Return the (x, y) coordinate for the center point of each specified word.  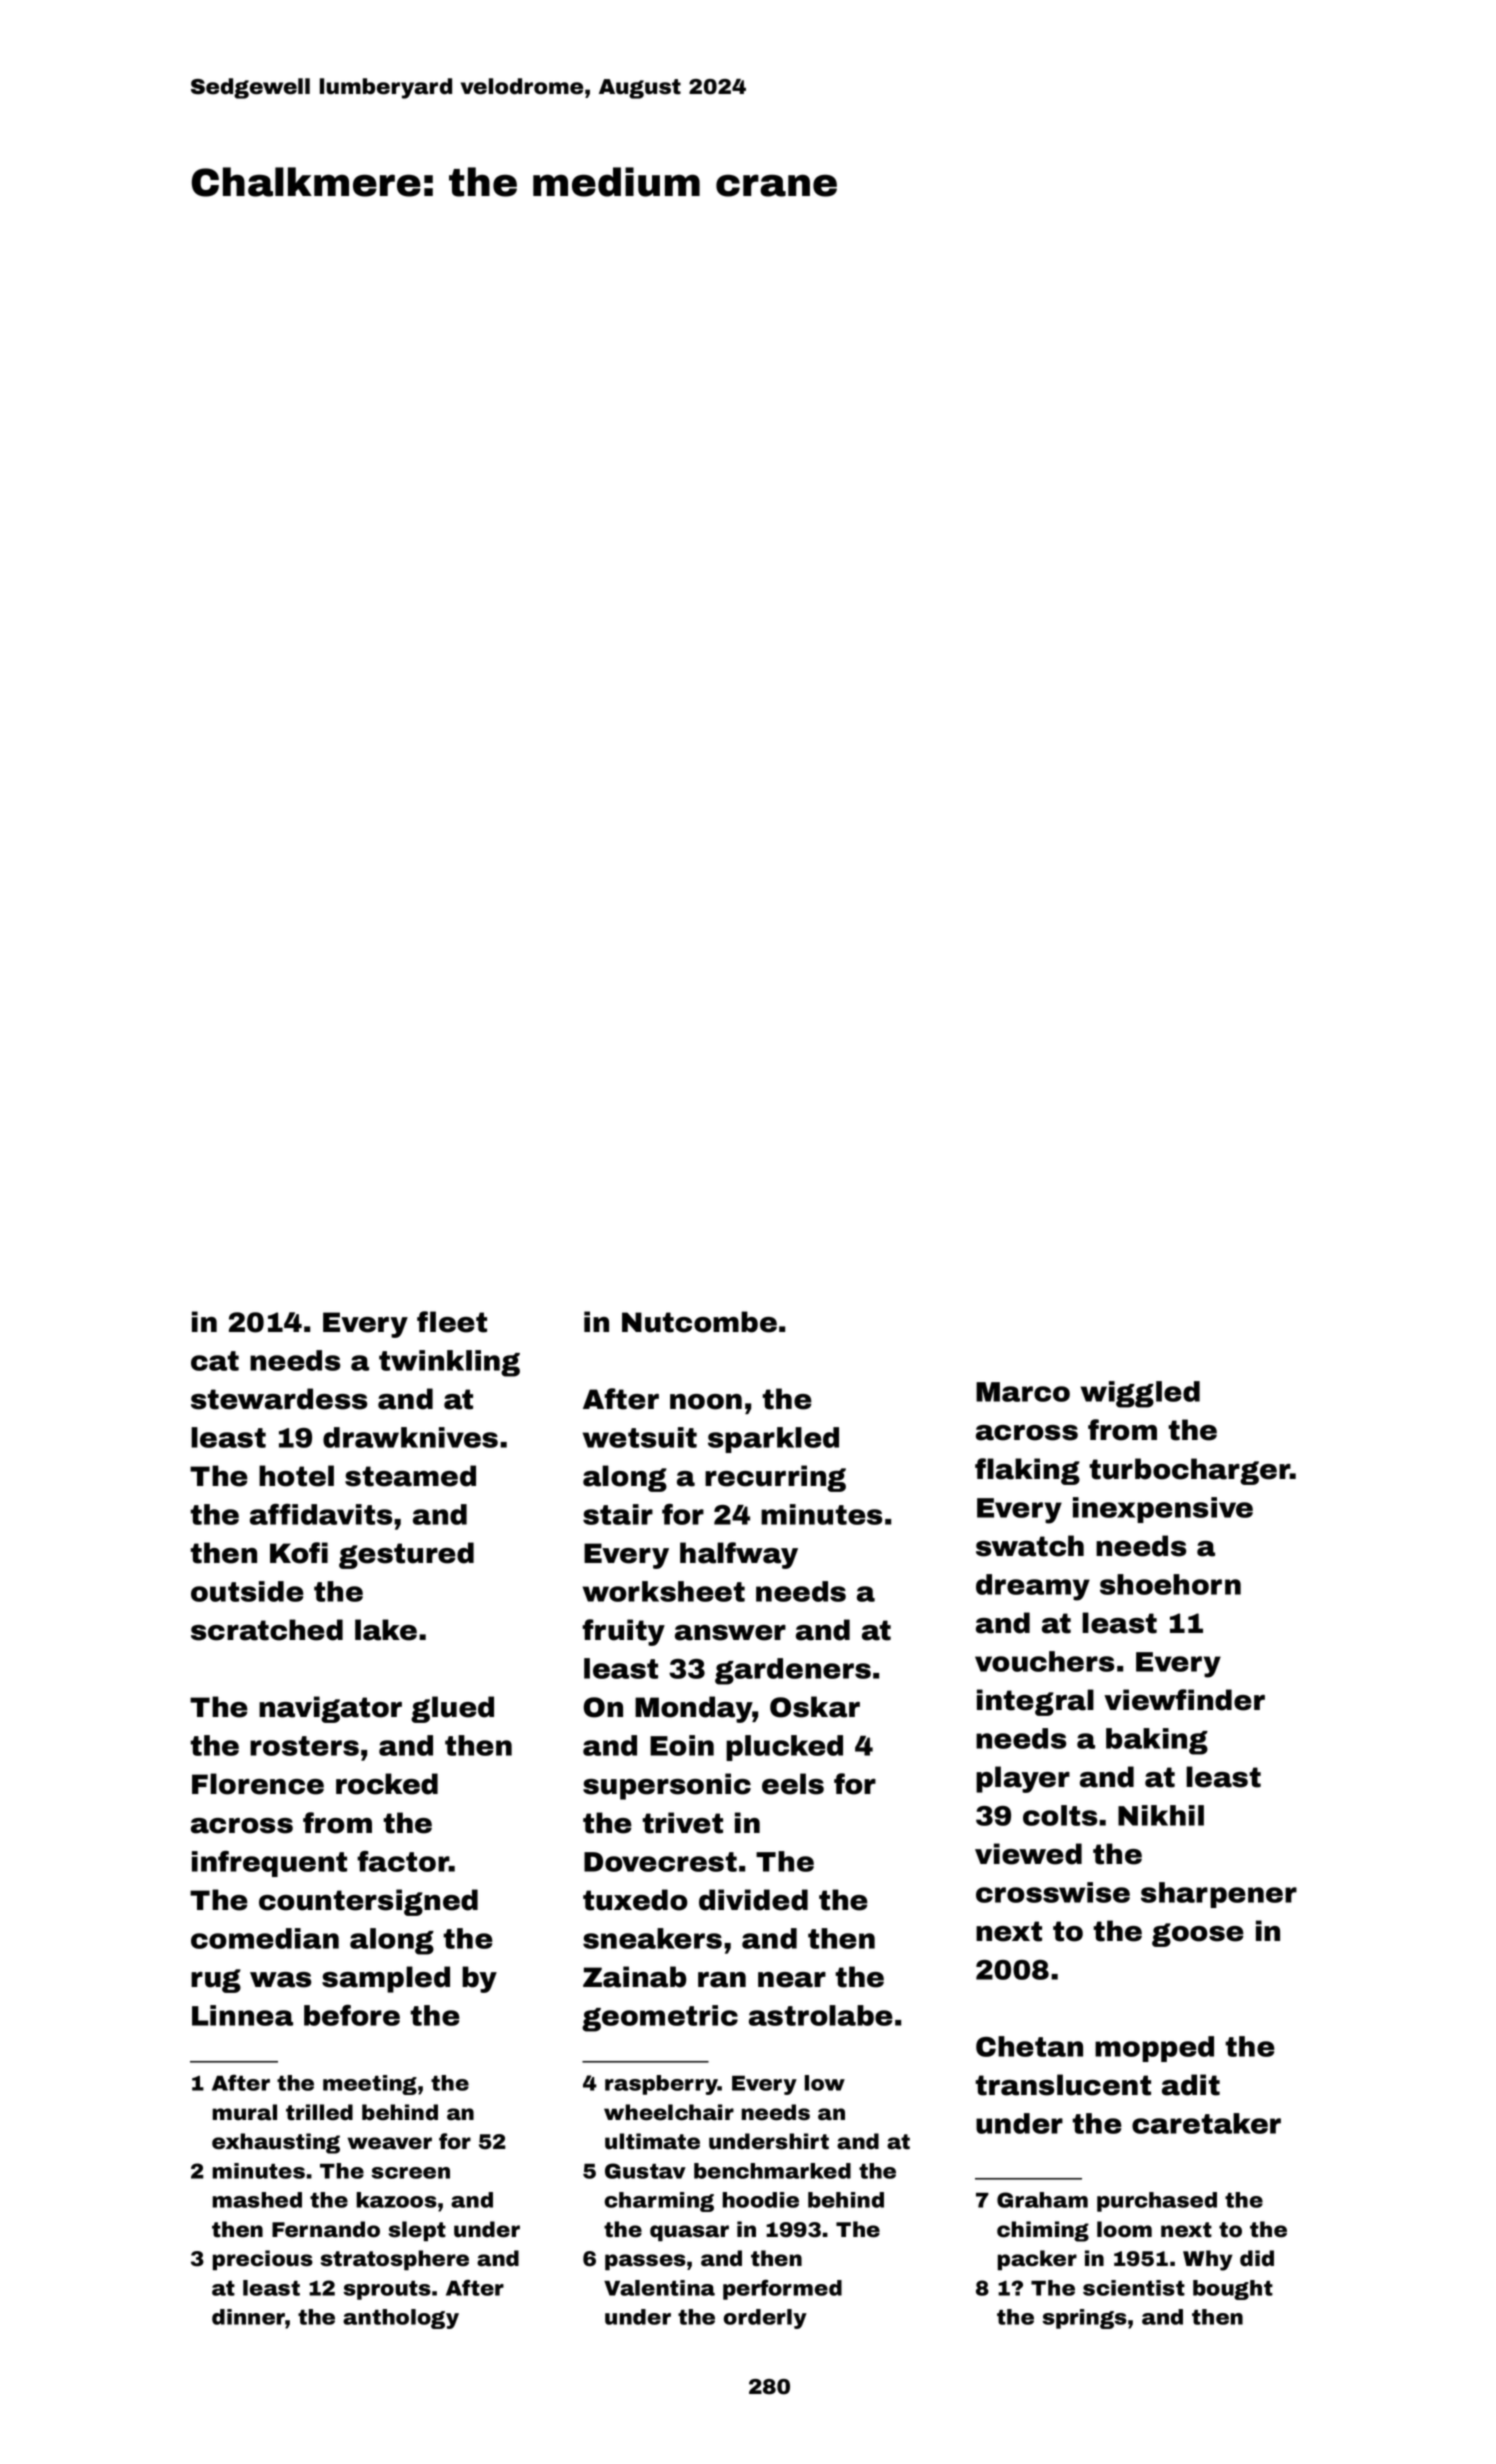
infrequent (269, 1864)
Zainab (635, 1977)
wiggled (1140, 1394)
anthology (401, 2319)
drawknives (410, 1437)
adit (1191, 2085)
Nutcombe (699, 1322)
